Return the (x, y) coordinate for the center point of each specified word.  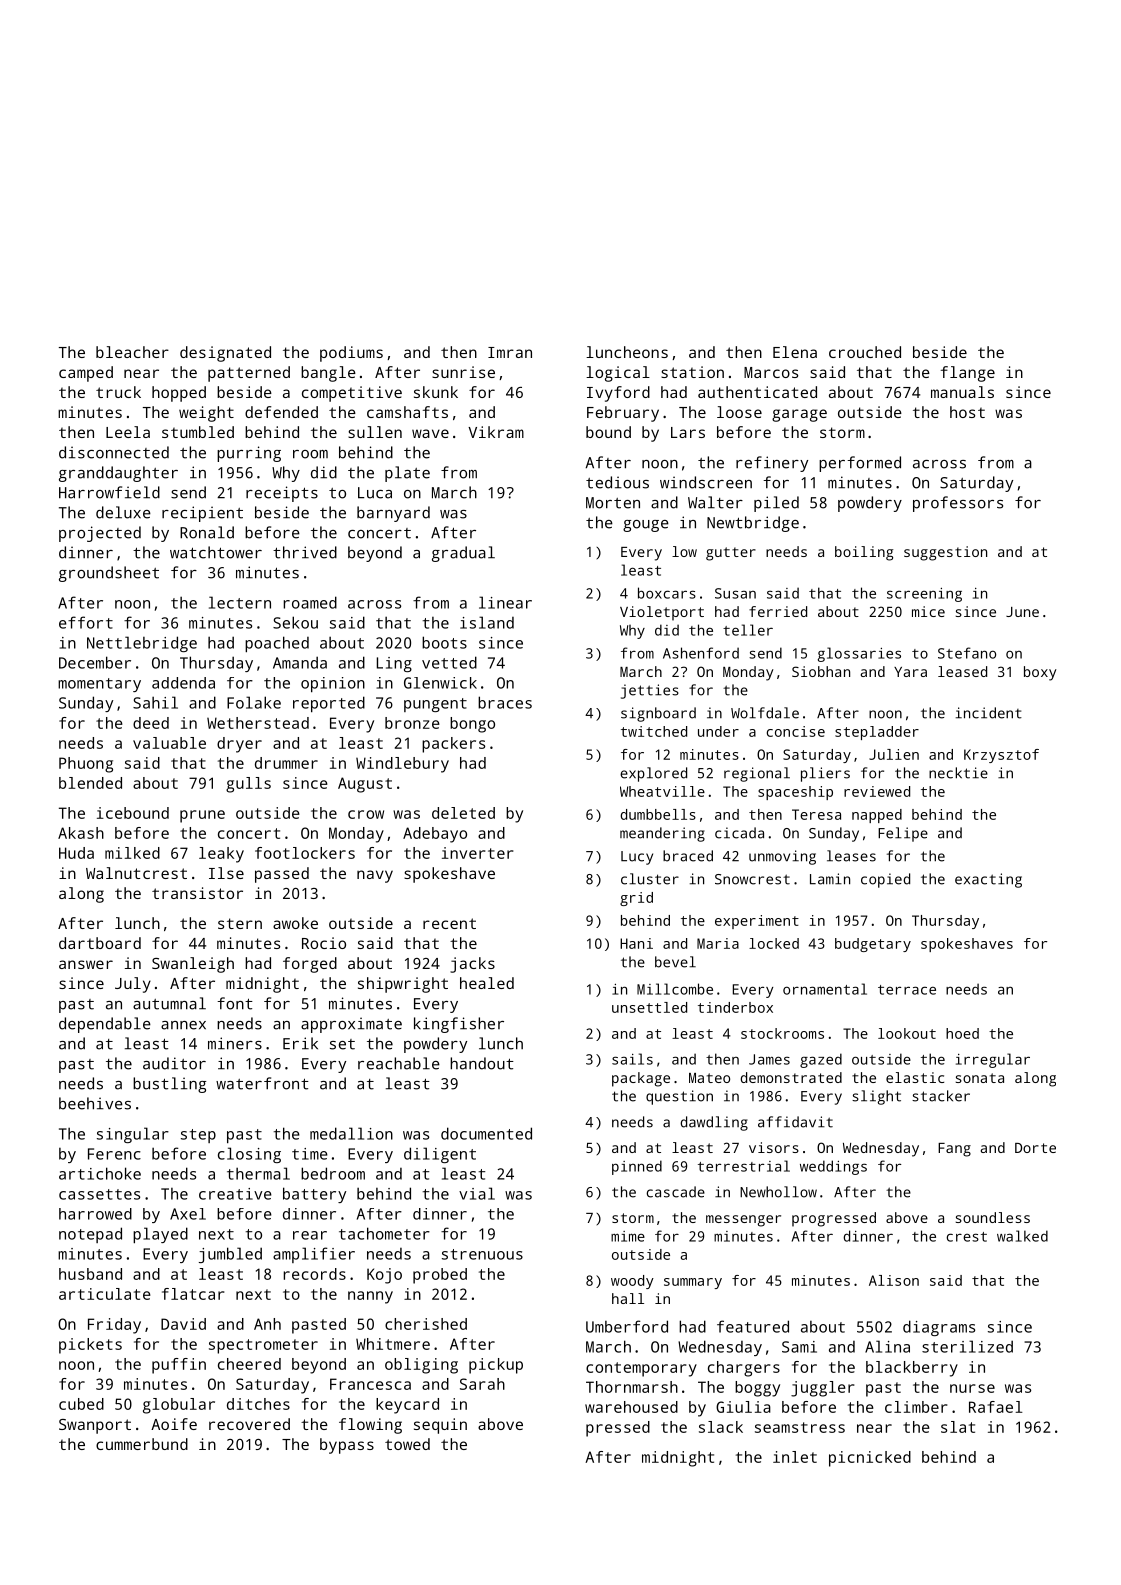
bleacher (132, 352)
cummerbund (142, 1444)
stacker (941, 1096)
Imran (510, 352)
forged (310, 965)
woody (632, 1282)
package (641, 1079)
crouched (865, 352)
